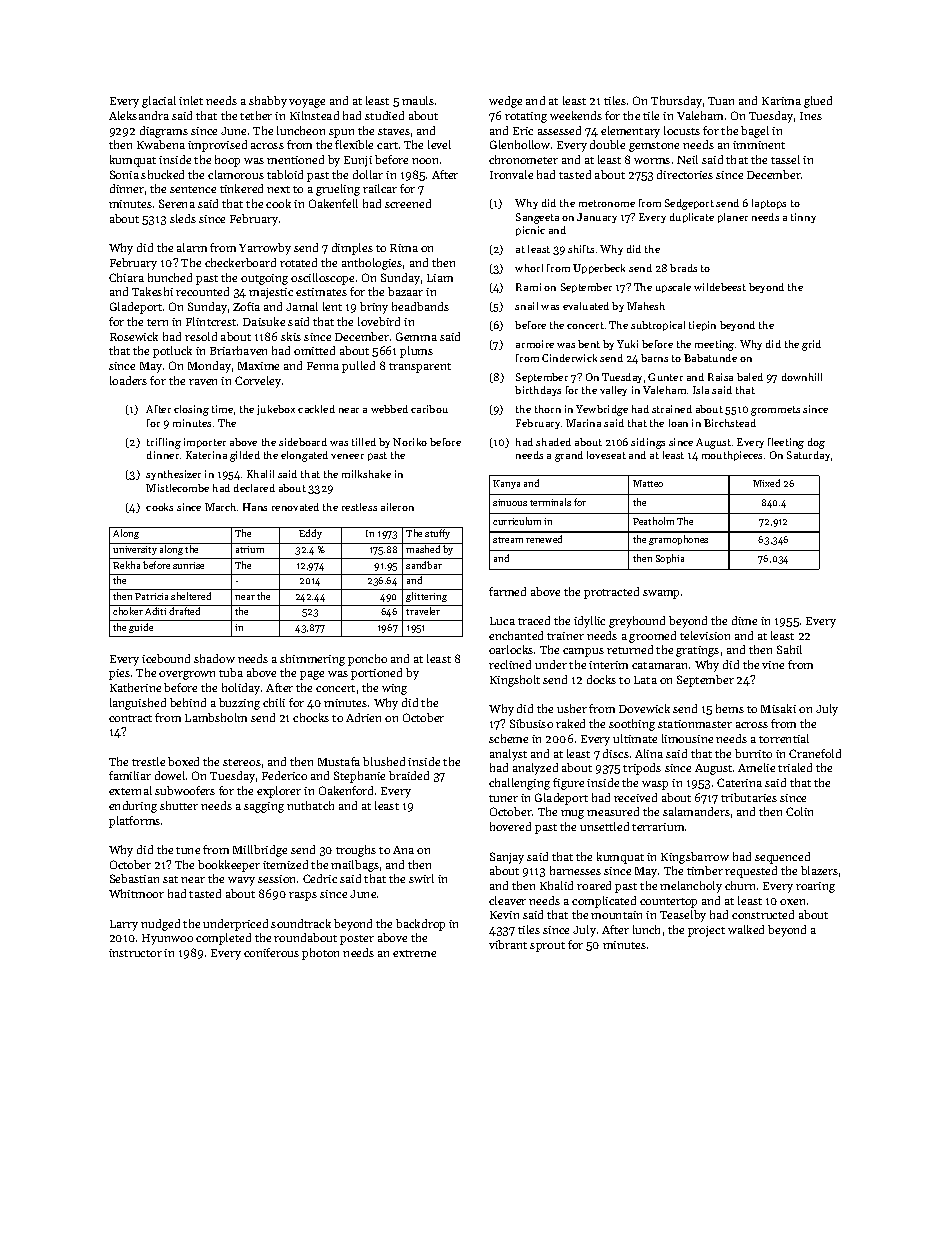 The image size is (952, 1233). What do you see at coordinates (766, 483) in the screenshot?
I see `Mixed` at bounding box center [766, 483].
